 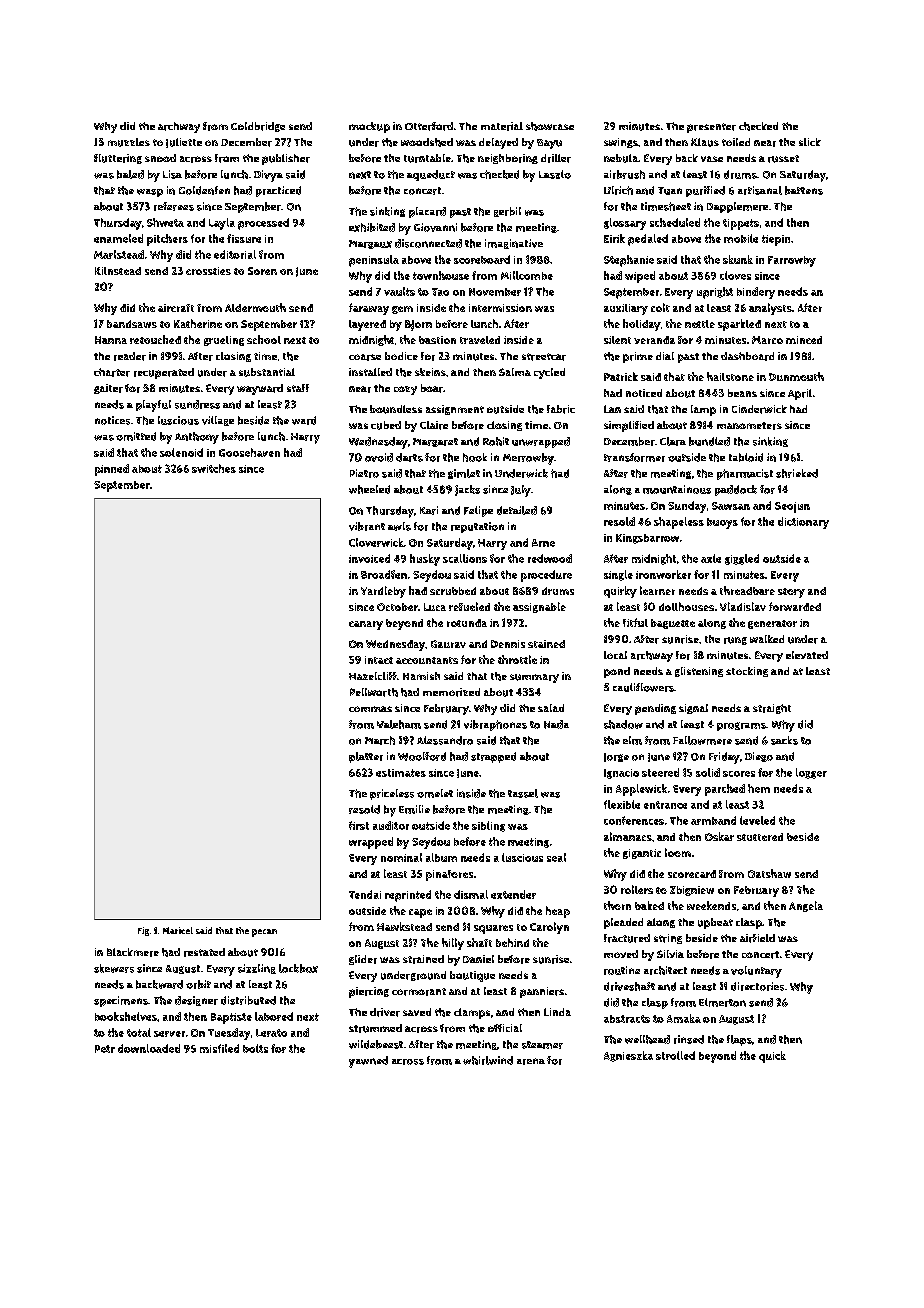 What do you see at coordinates (769, 873) in the page?
I see `Oatshaw` at bounding box center [769, 873].
